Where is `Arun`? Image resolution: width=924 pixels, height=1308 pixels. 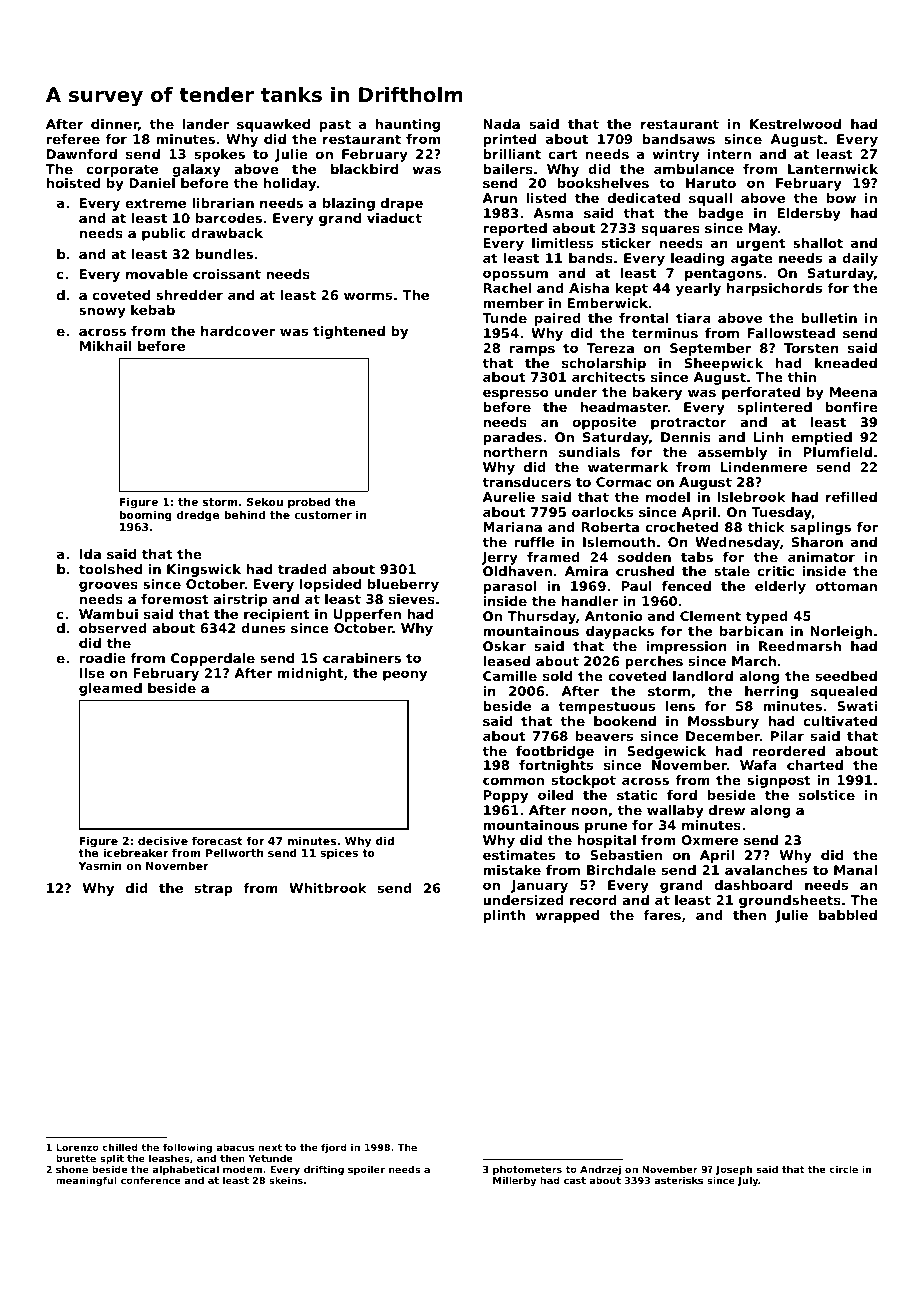
Arun is located at coordinates (499, 198).
